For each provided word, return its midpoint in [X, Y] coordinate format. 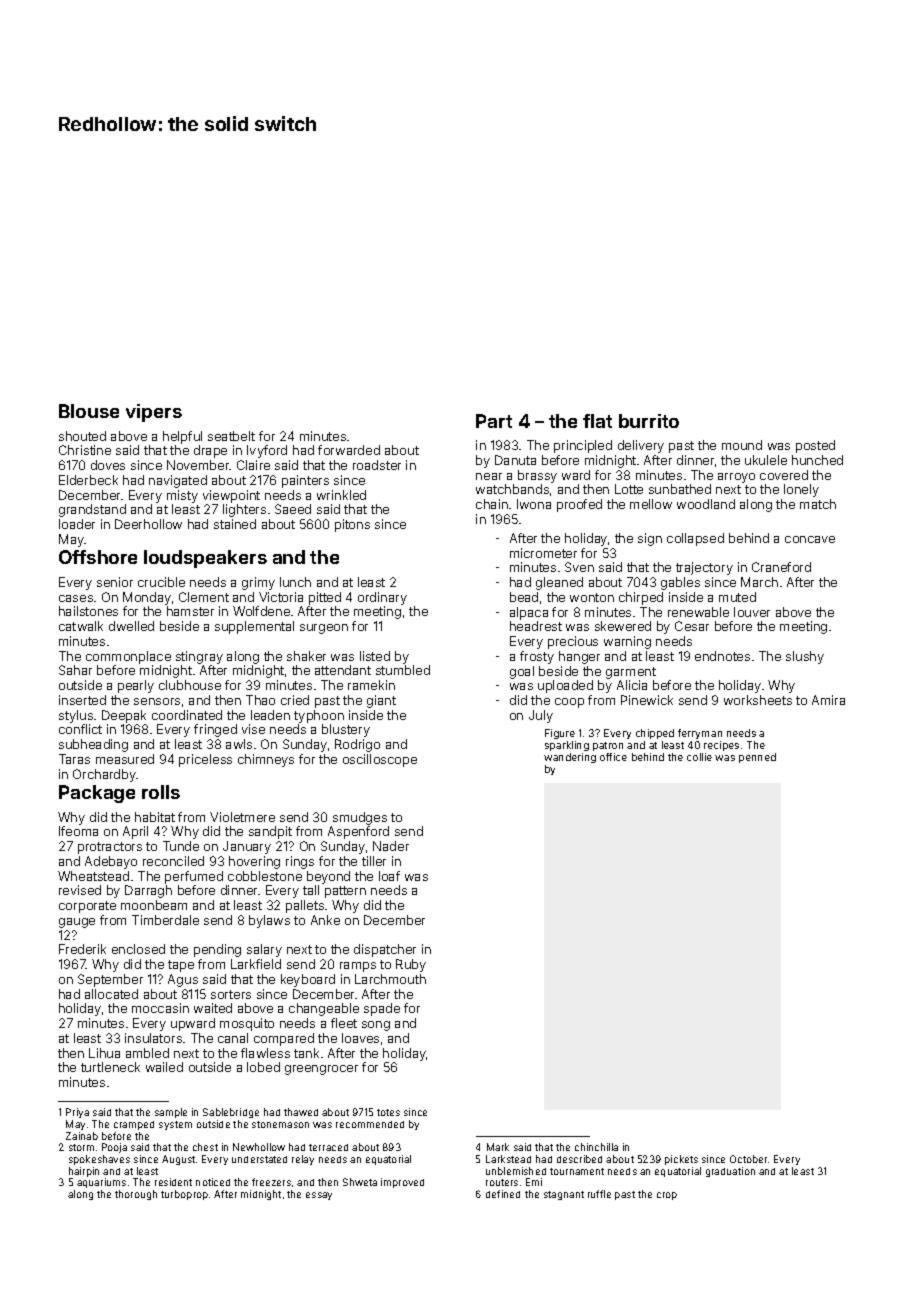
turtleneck [110, 1067]
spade [382, 1009]
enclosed [138, 949]
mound [742, 445]
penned [757, 758]
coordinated [187, 715]
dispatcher [385, 950]
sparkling [567, 746]
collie [699, 757]
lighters [244, 510]
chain [492, 504]
